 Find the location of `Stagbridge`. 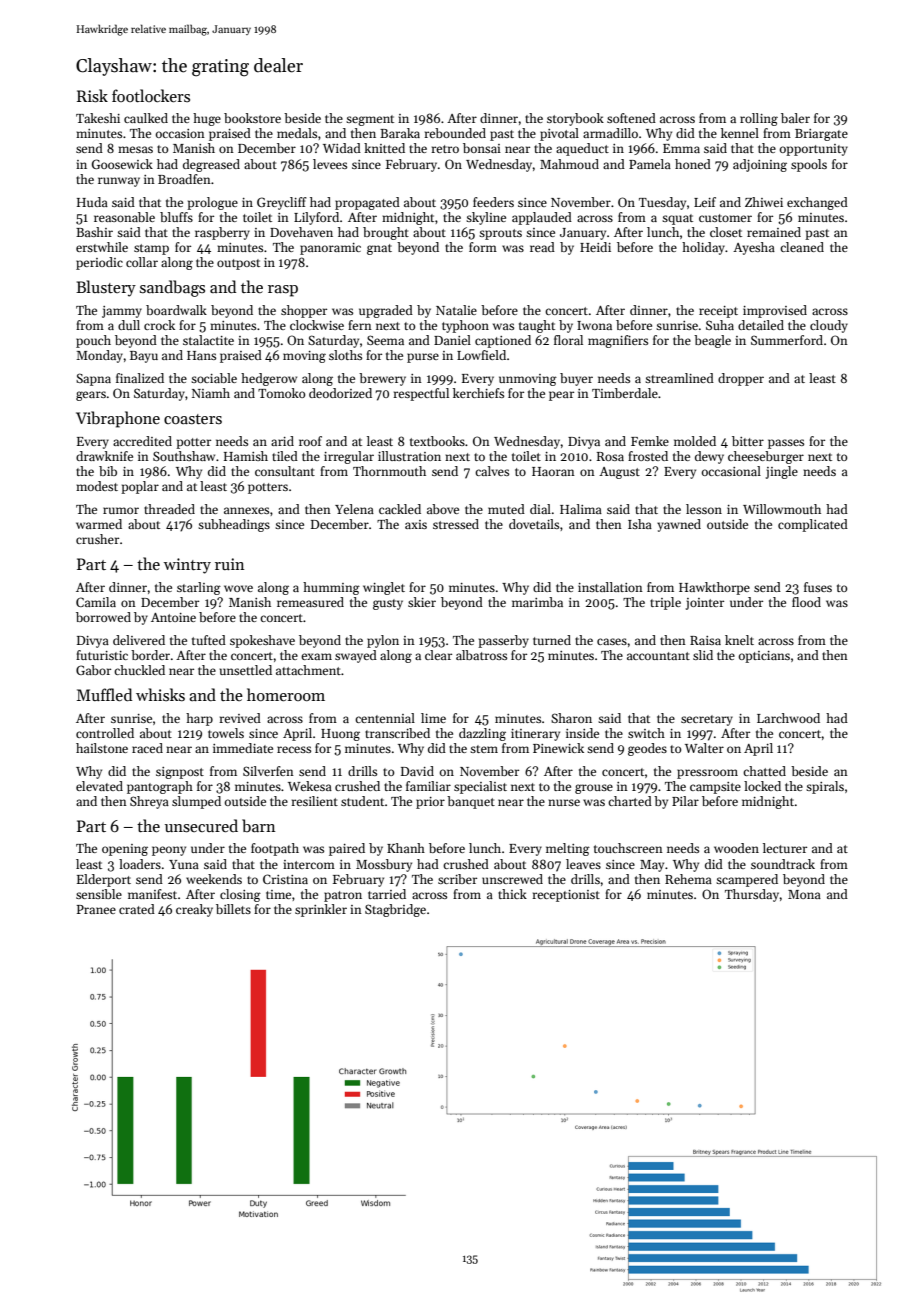

Stagbridge is located at coordinates (395, 910).
